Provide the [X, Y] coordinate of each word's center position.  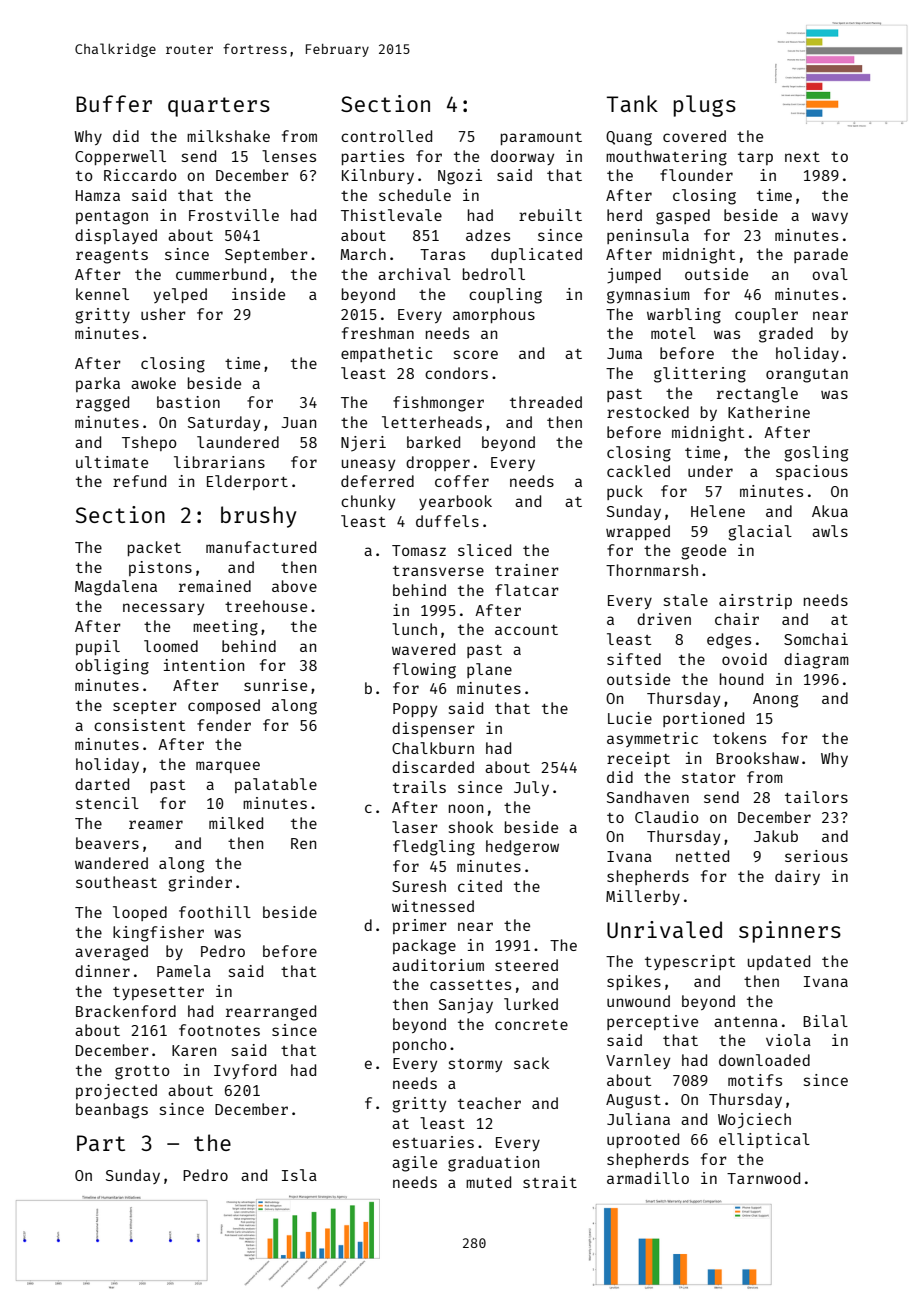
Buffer [114, 103]
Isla [299, 1175]
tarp [755, 158]
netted [702, 856]
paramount [541, 138]
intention [204, 665]
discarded [433, 767]
